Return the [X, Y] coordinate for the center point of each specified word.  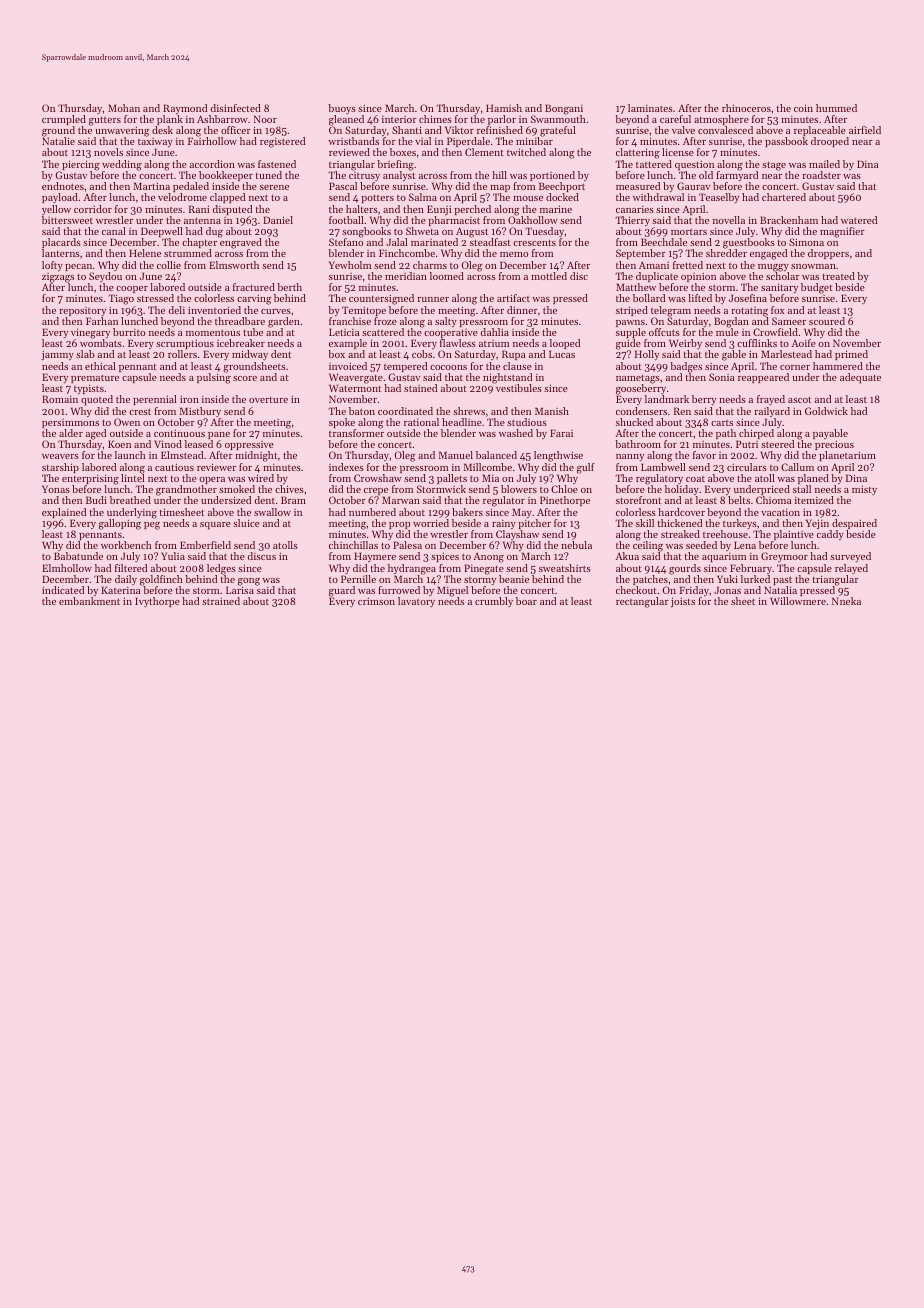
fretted [688, 265]
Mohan [124, 108]
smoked [237, 489]
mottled [549, 276]
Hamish [504, 108]
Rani [199, 209]
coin [803, 108]
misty [864, 490]
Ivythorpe [157, 602]
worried [431, 523]
